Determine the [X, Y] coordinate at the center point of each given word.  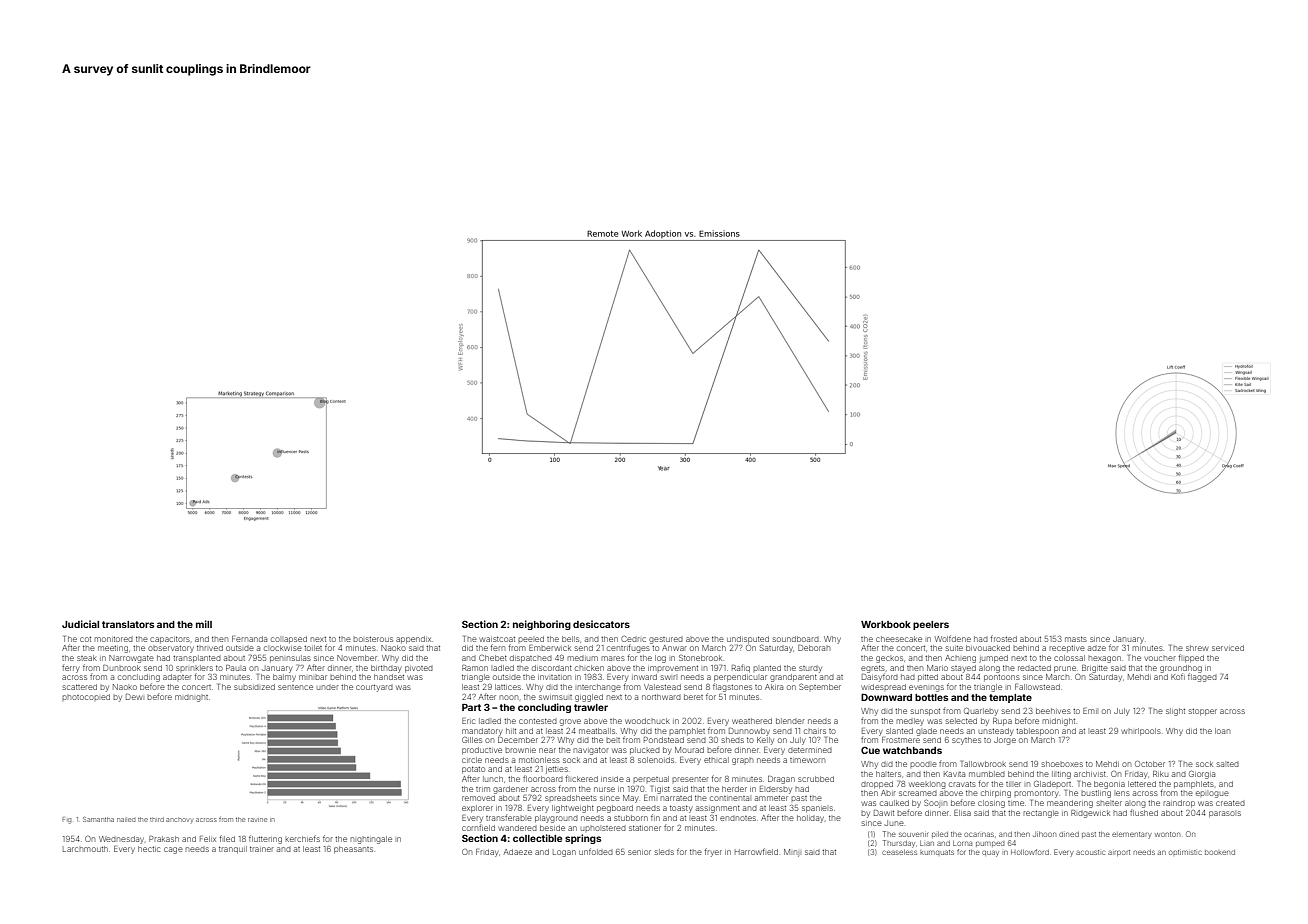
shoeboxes [1062, 764]
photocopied [86, 697]
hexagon [1104, 659]
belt [613, 740]
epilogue [1212, 794]
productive [482, 751]
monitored [113, 639]
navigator [591, 751]
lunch [493, 779]
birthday [386, 669]
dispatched [531, 658]
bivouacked [988, 648]
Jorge [1005, 741]
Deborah [814, 648]
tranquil [233, 850]
